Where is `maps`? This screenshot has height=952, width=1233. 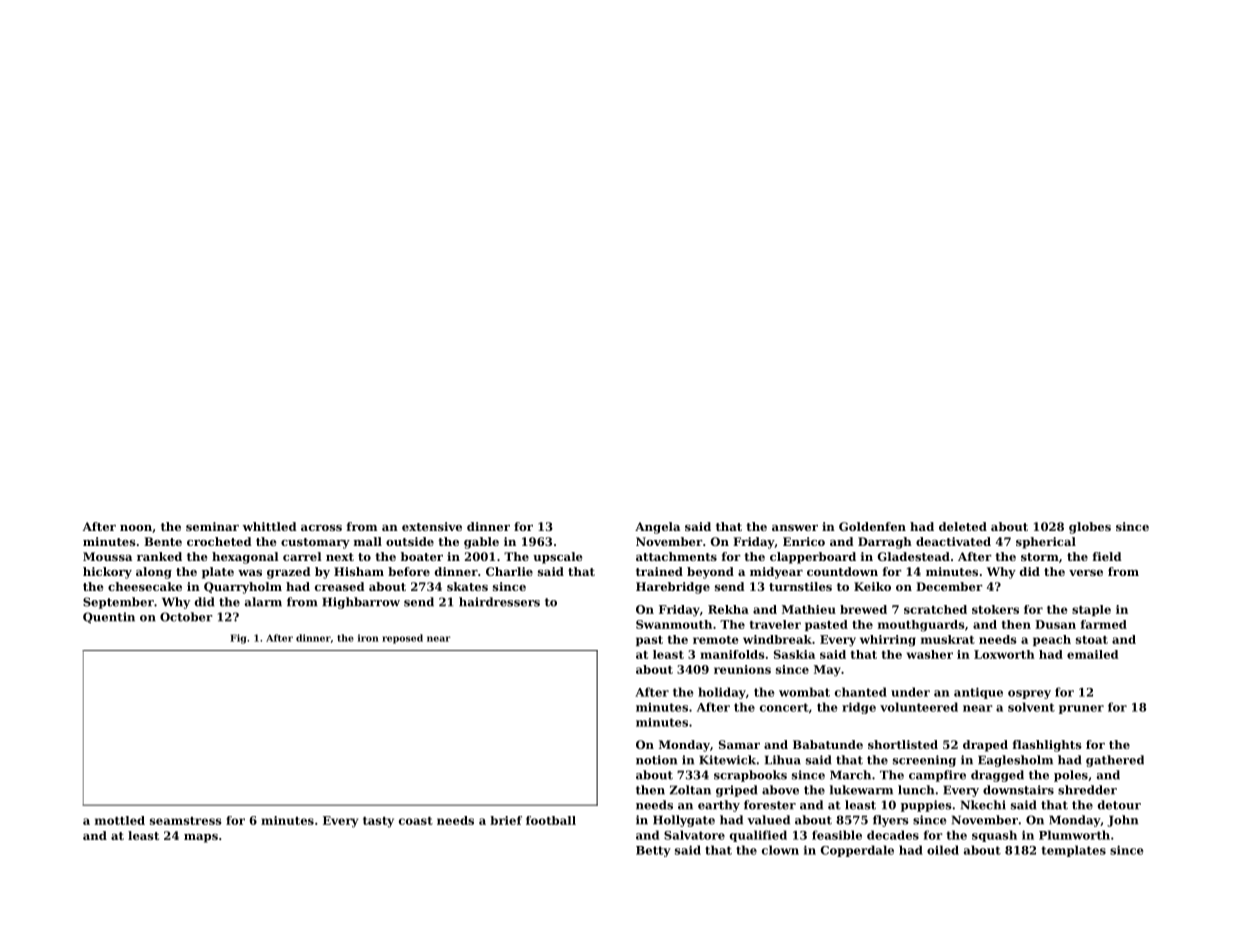 maps is located at coordinates (201, 838).
